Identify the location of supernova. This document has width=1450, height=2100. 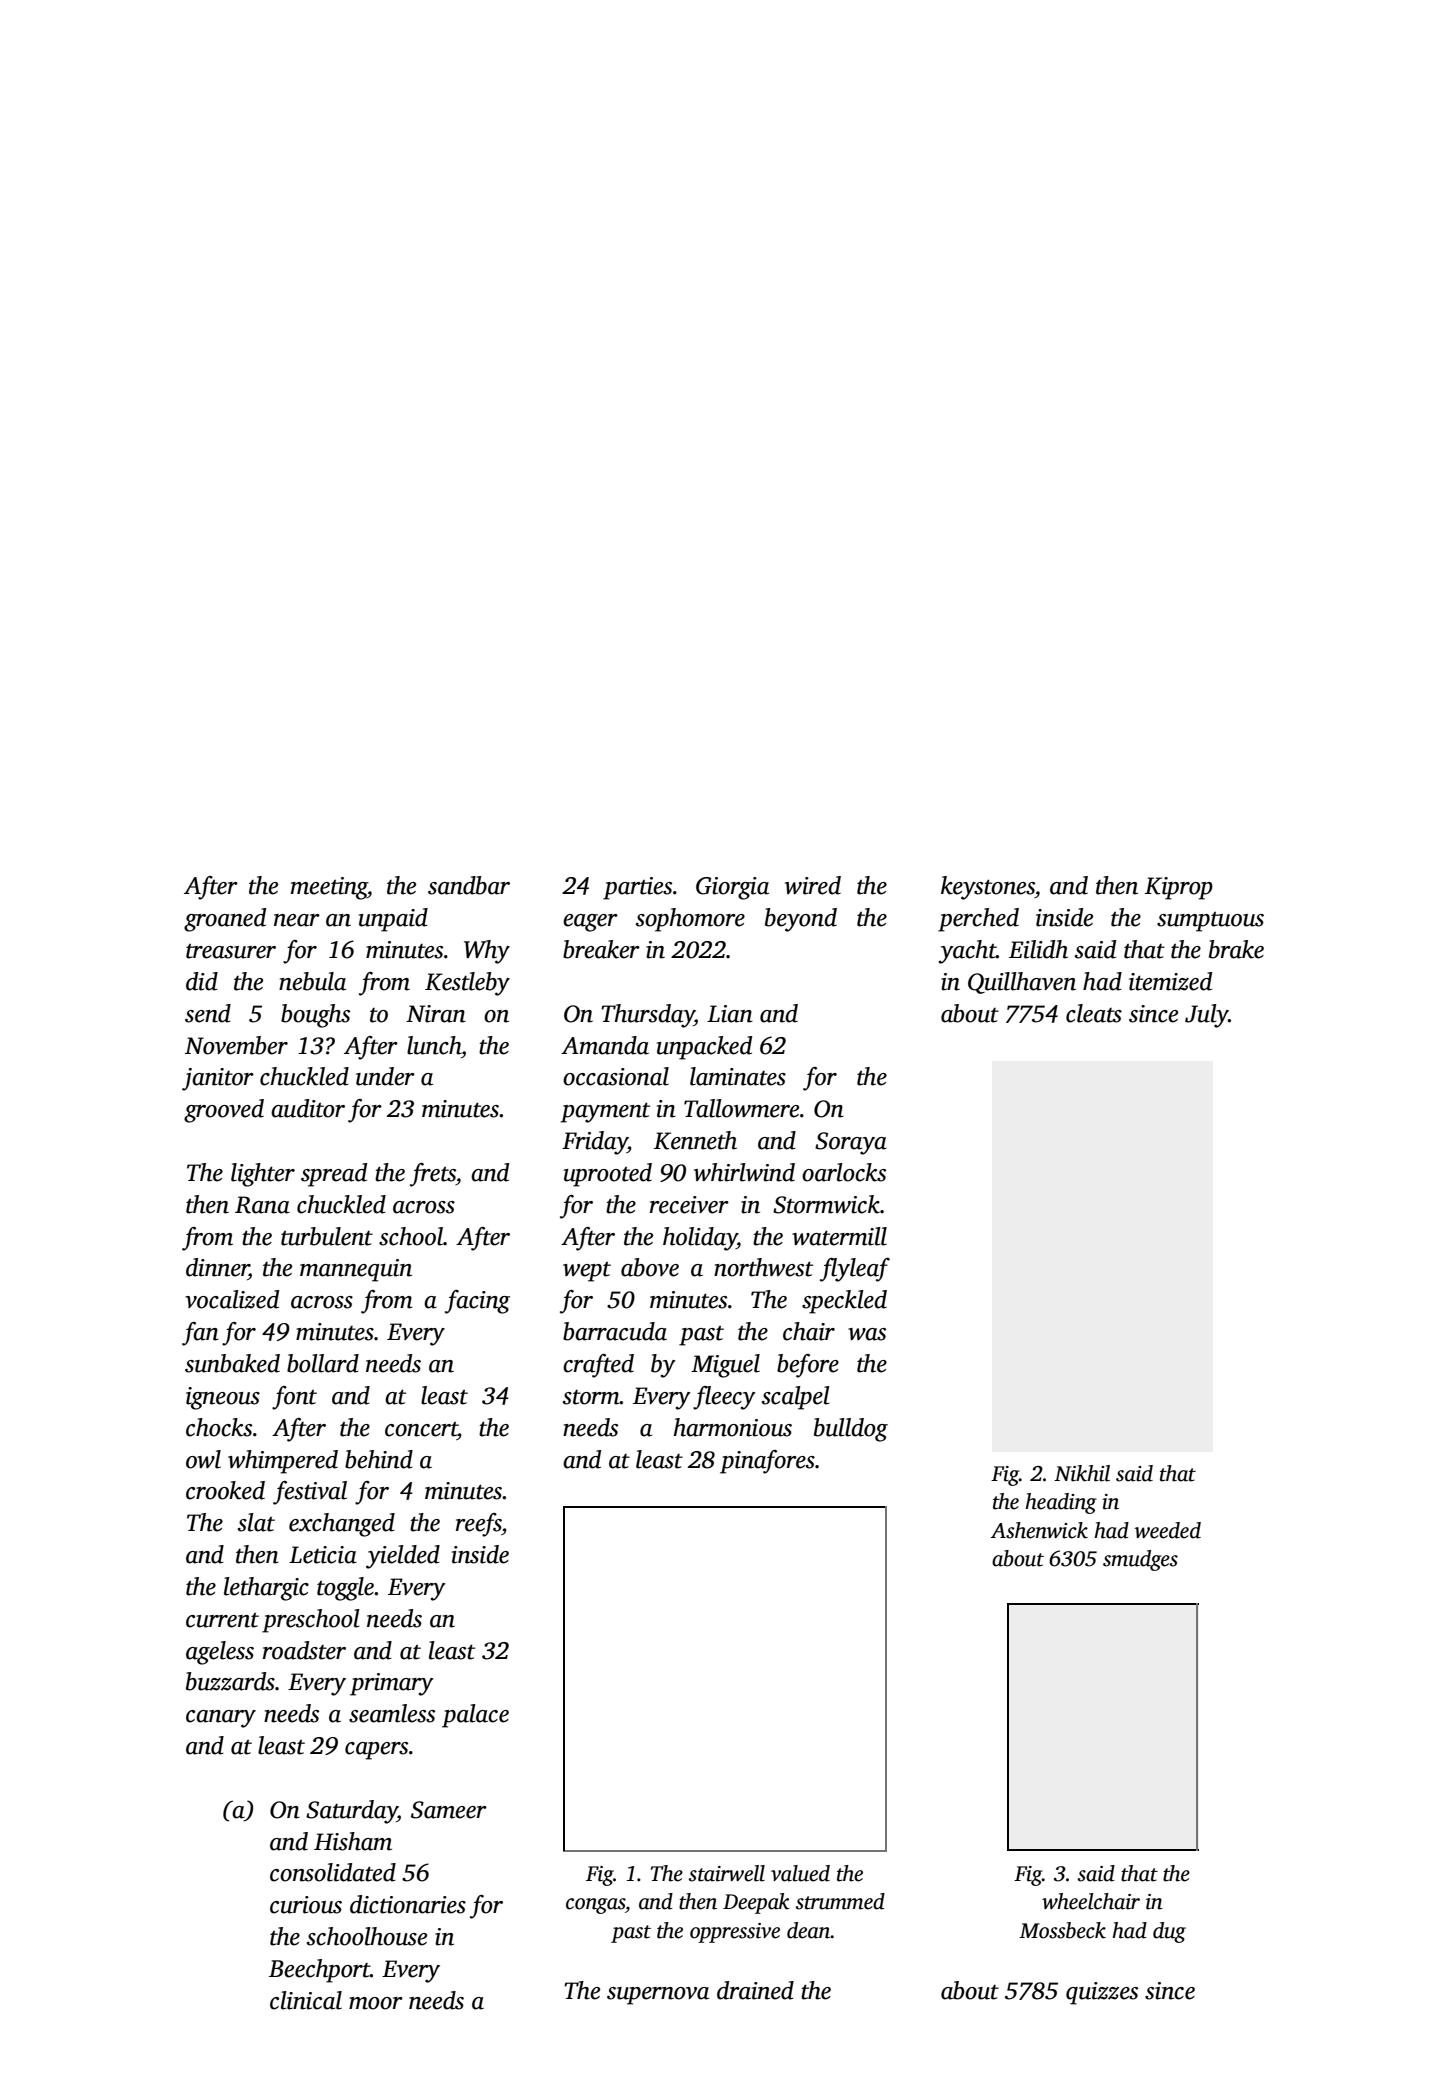
(658, 1996).
